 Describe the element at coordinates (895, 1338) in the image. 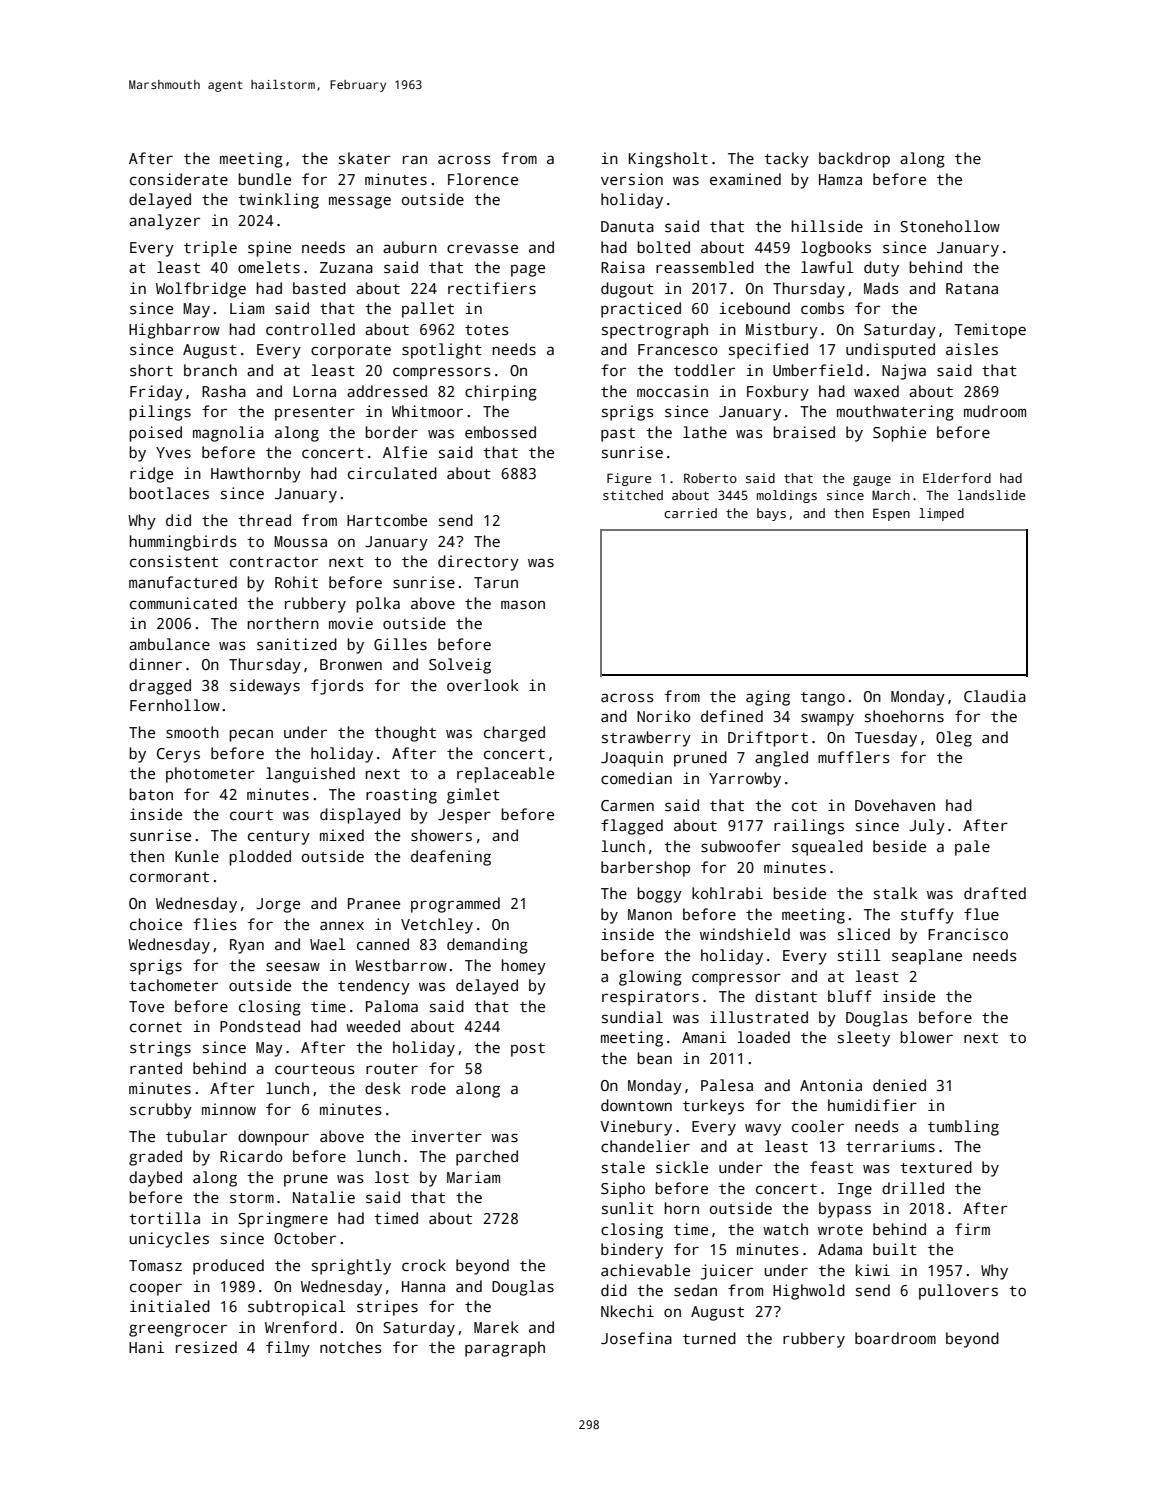

I see `boardroom` at that location.
